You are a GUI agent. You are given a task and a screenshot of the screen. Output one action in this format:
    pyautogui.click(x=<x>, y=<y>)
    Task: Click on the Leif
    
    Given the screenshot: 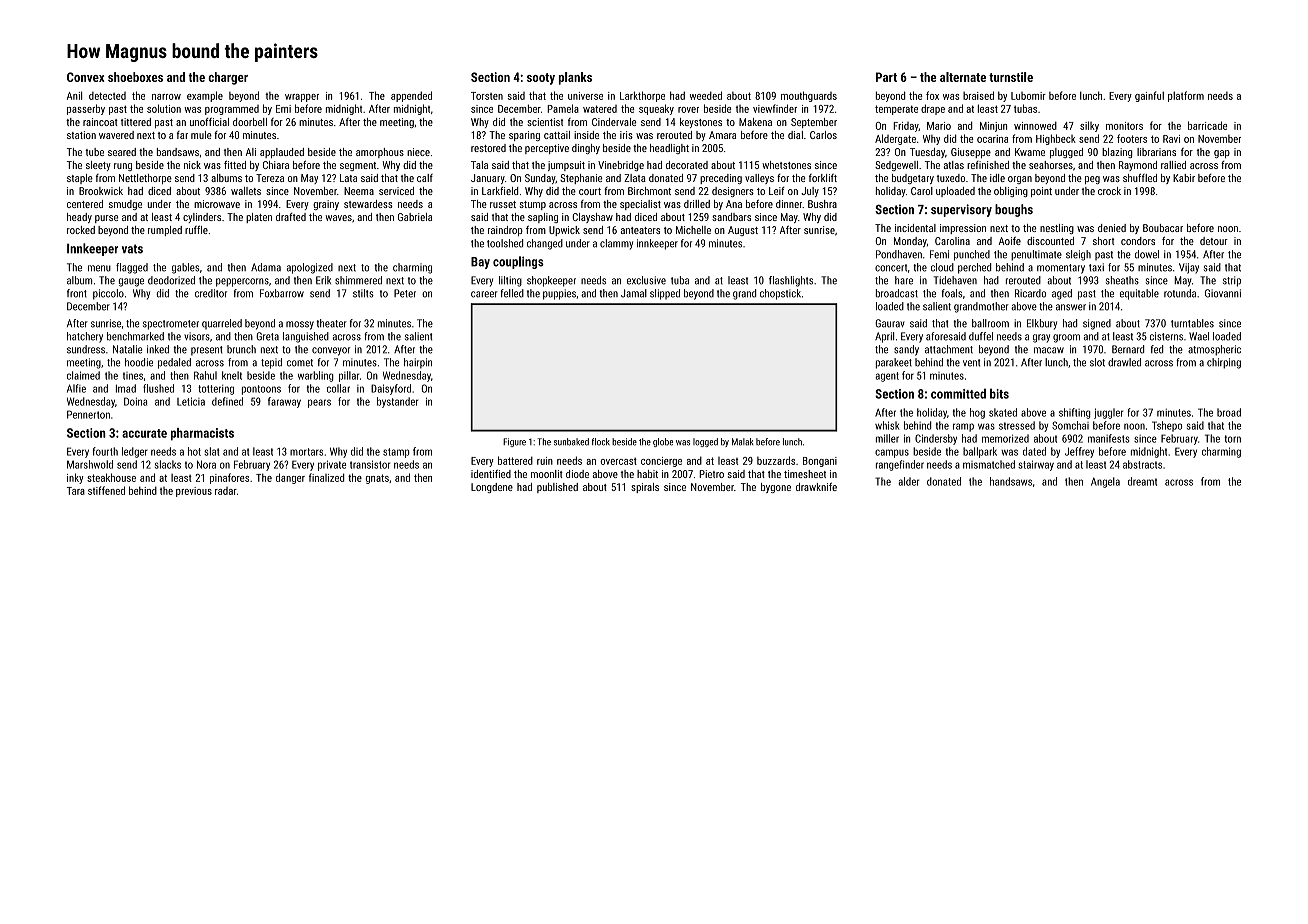 What is the action you would take?
    pyautogui.click(x=777, y=191)
